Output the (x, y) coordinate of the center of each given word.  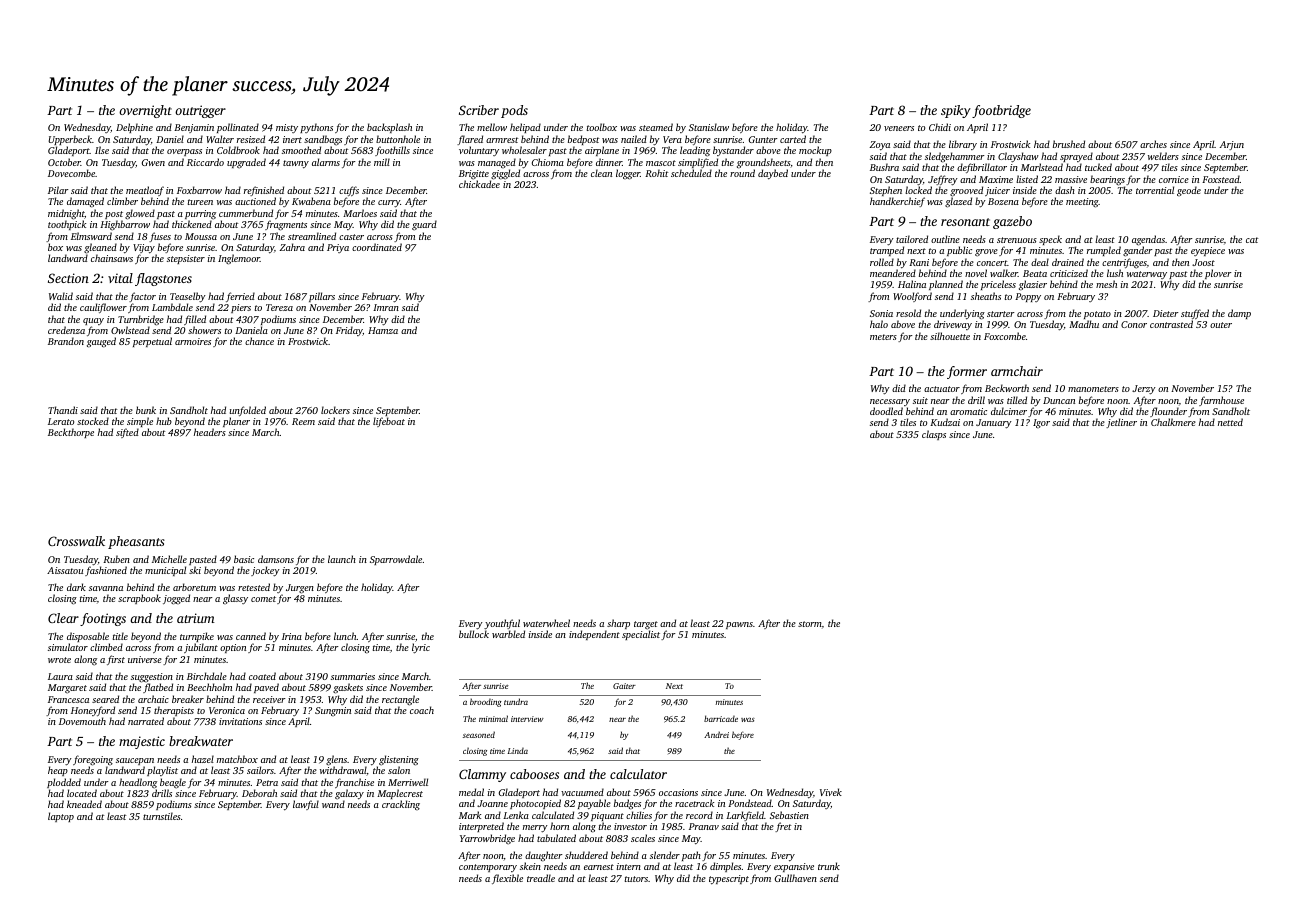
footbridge (1001, 111)
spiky (956, 111)
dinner (609, 162)
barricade (721, 718)
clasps (934, 435)
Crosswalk (76, 541)
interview (527, 719)
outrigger (200, 111)
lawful (306, 805)
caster (351, 237)
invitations (240, 721)
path (691, 856)
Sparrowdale (396, 560)
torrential (1155, 190)
